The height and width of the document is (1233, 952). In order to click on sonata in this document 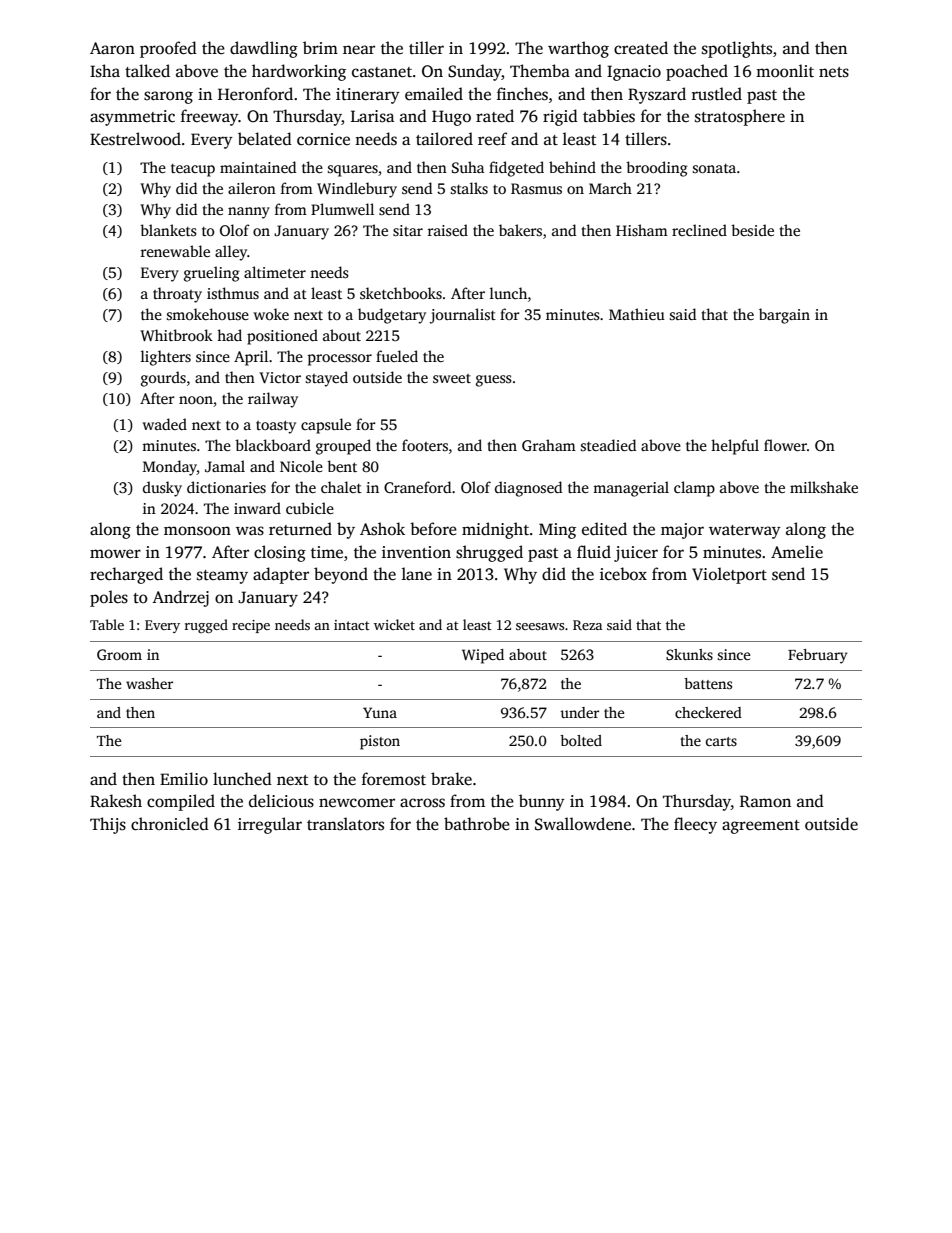, I will do `click(714, 168)`.
